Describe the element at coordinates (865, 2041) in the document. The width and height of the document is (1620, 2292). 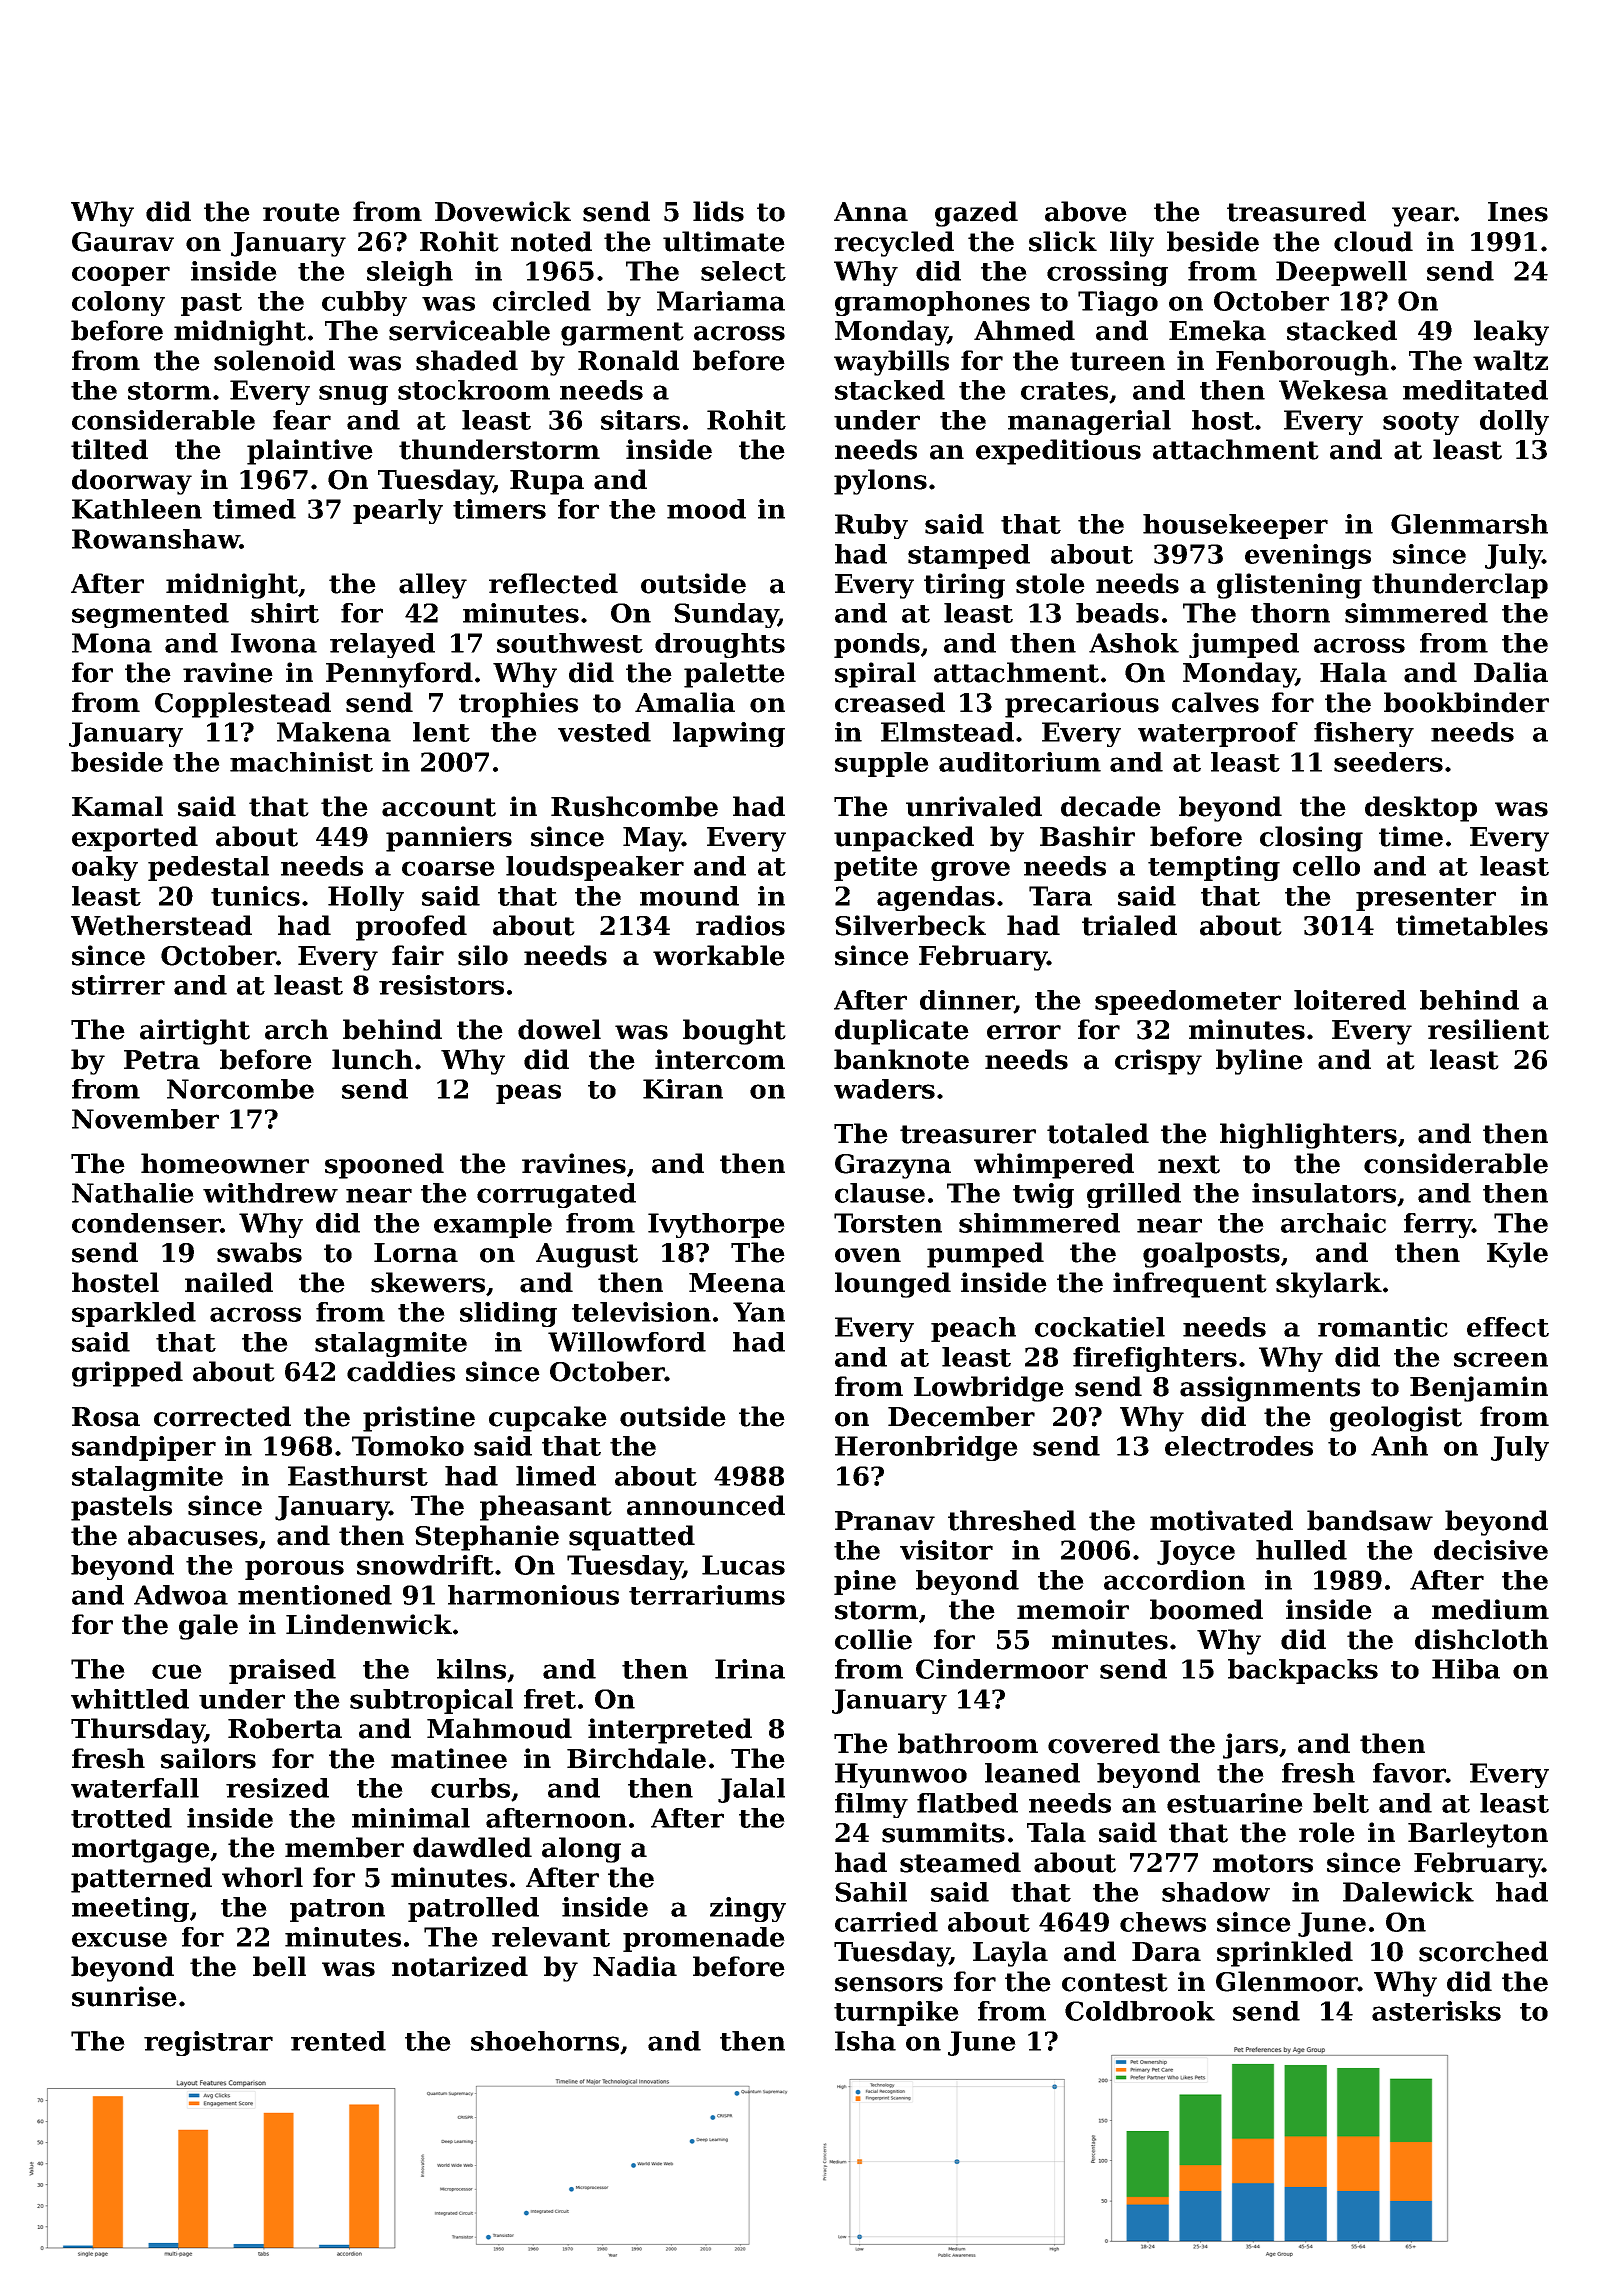
I see `Isha` at that location.
